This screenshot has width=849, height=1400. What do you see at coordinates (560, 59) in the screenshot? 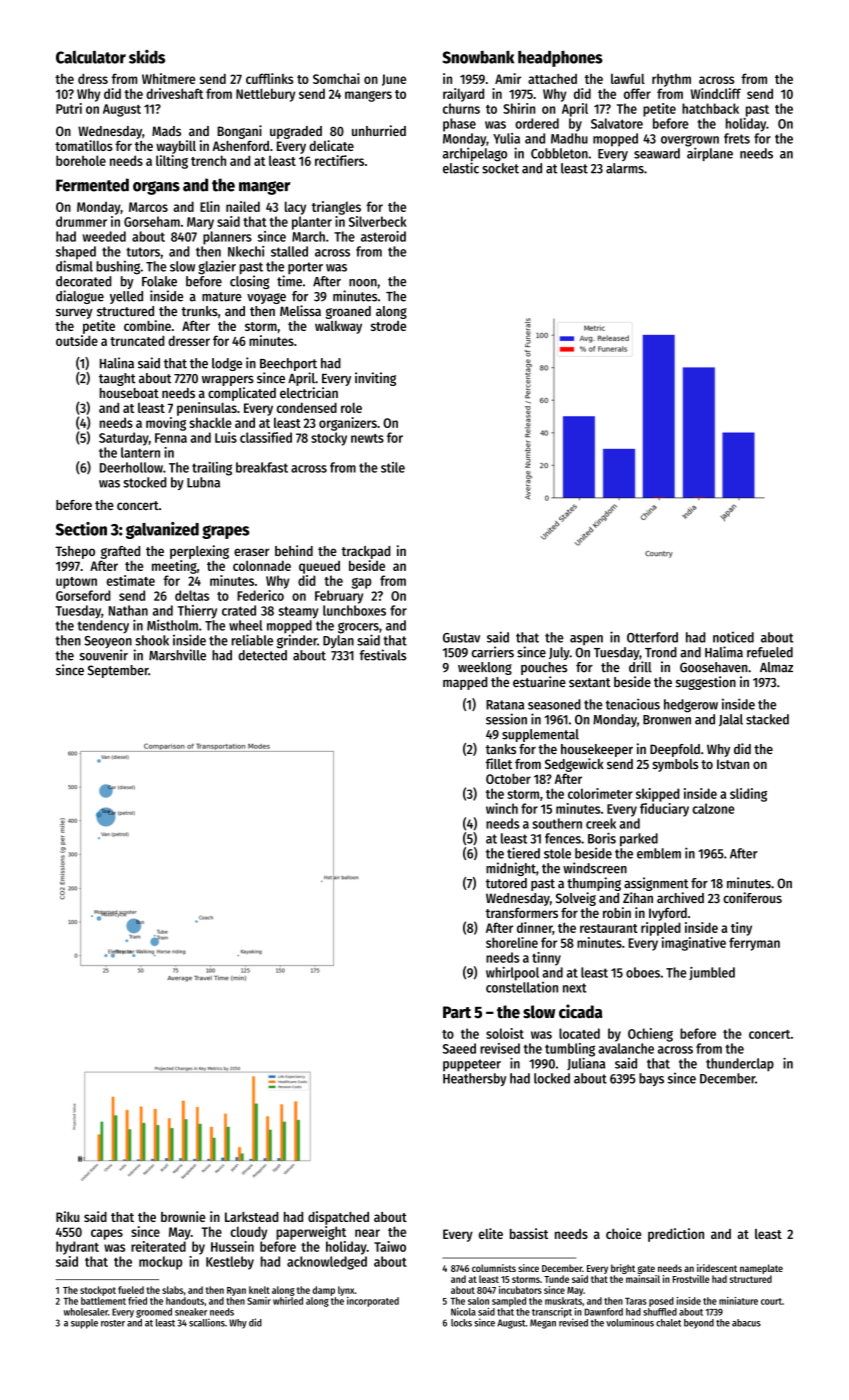
I see `headphones` at bounding box center [560, 59].
